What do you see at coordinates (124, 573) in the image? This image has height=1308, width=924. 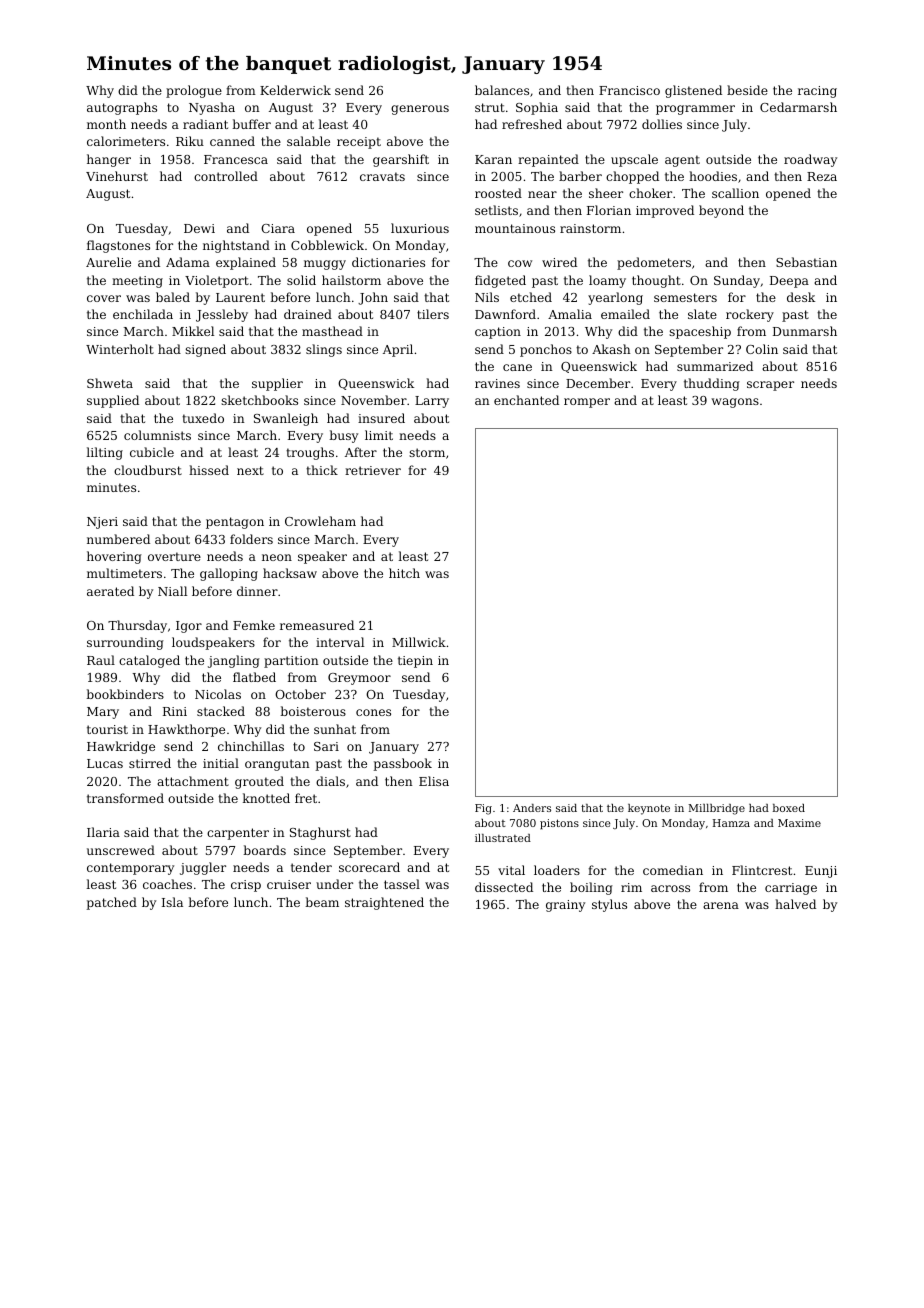 I see `multimeters` at bounding box center [124, 573].
